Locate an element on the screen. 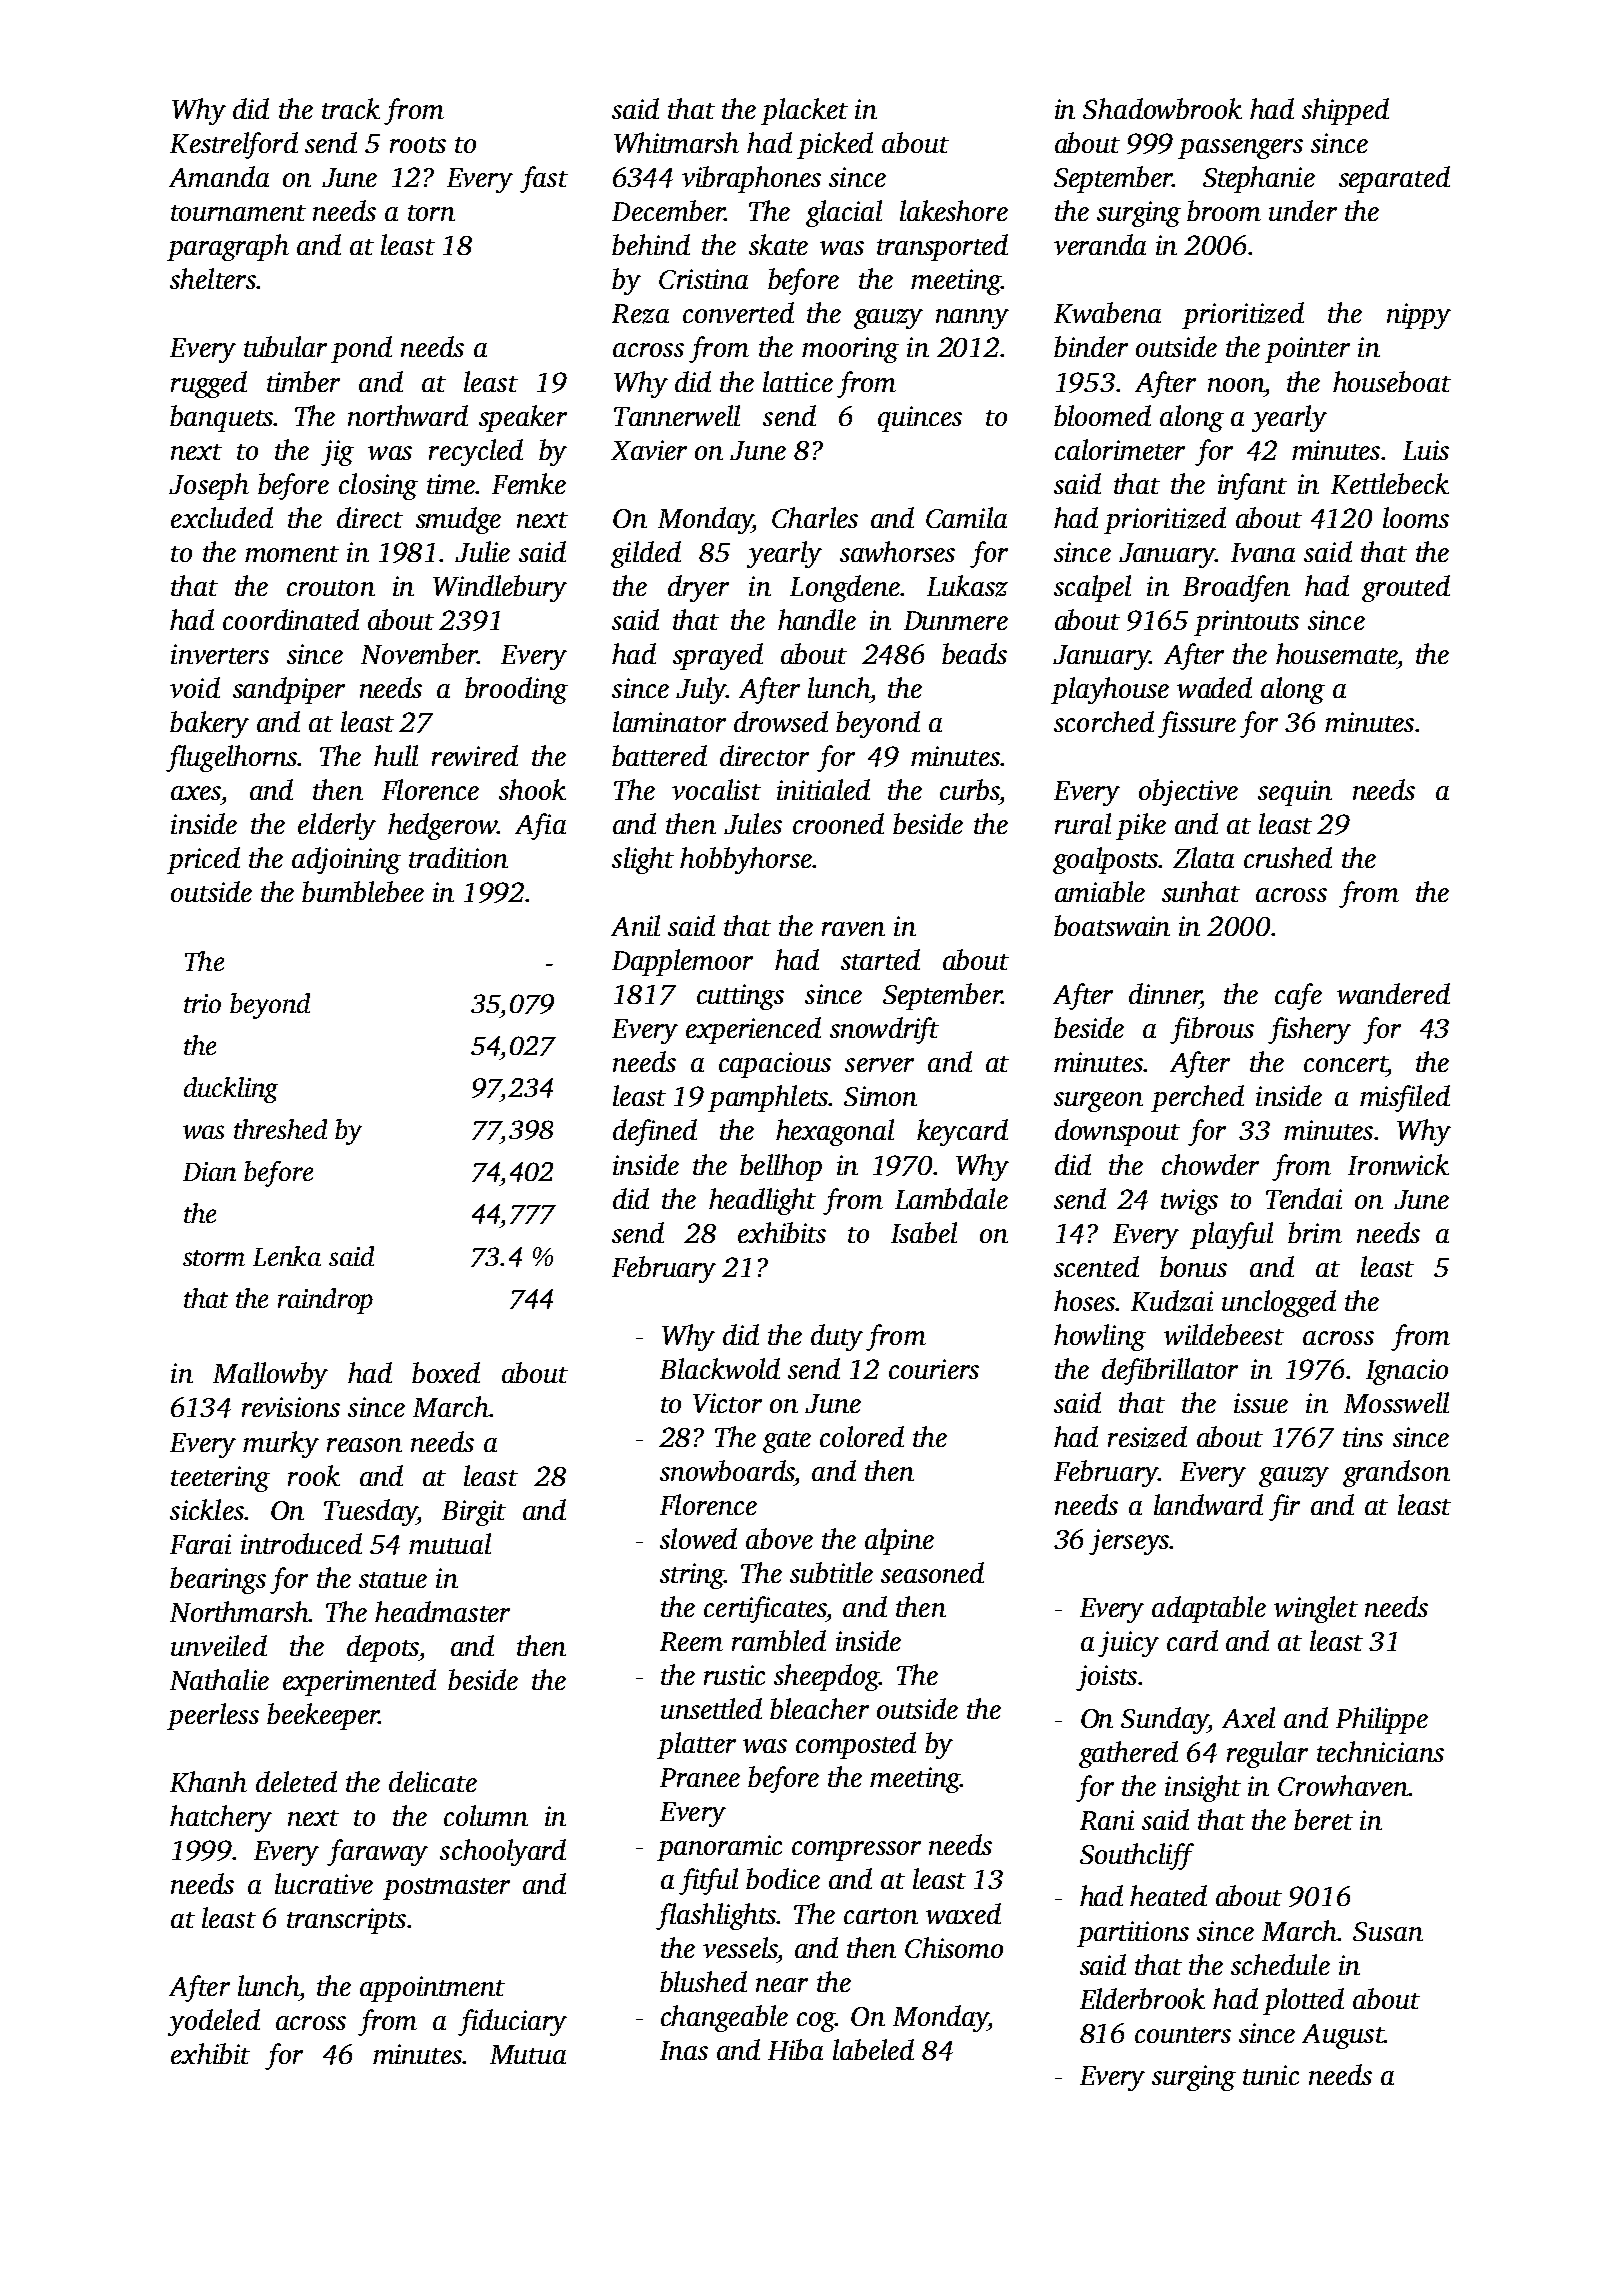  shipped is located at coordinates (1345, 111).
